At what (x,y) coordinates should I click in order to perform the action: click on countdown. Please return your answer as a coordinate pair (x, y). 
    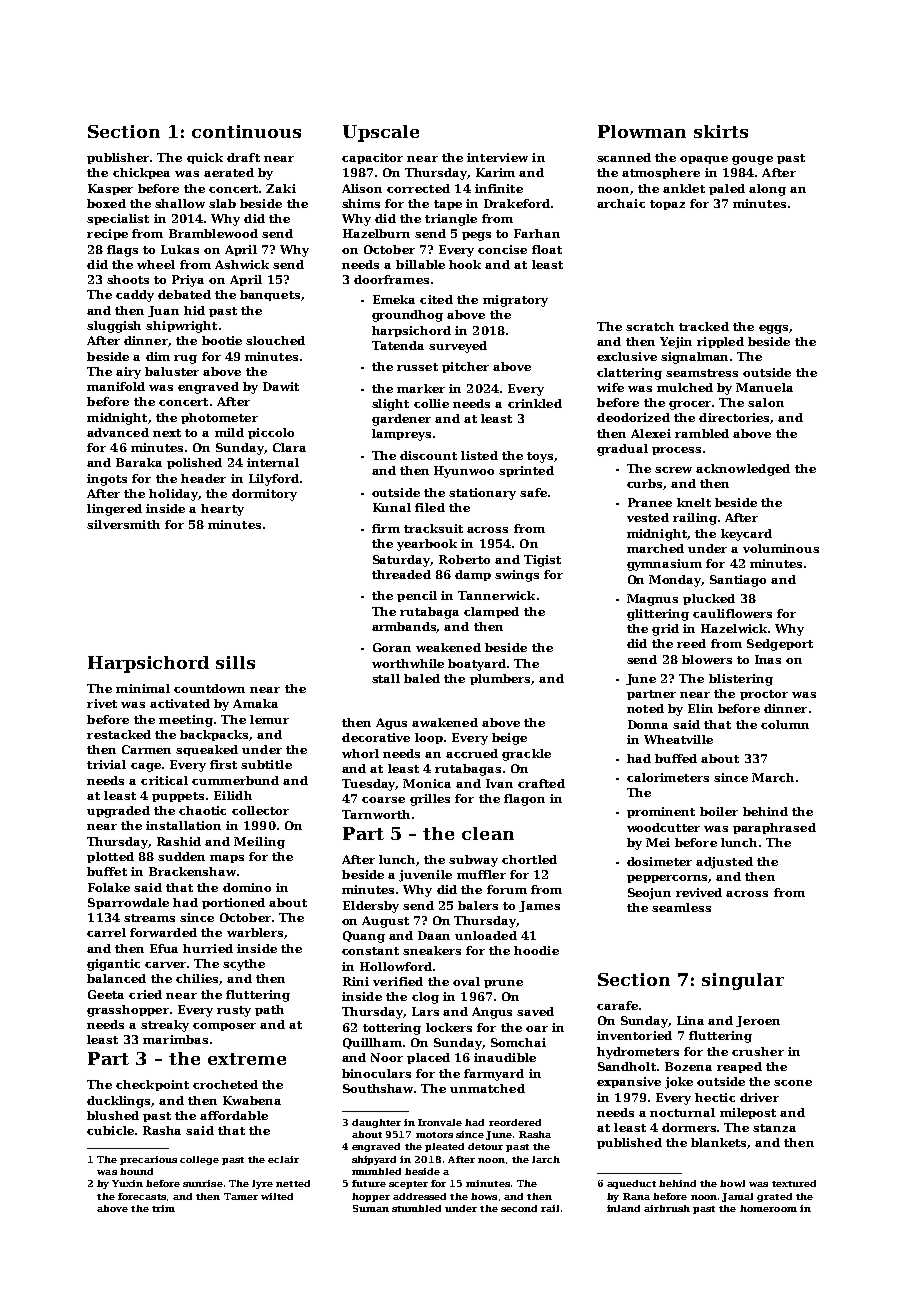
    Looking at the image, I should click on (209, 688).
